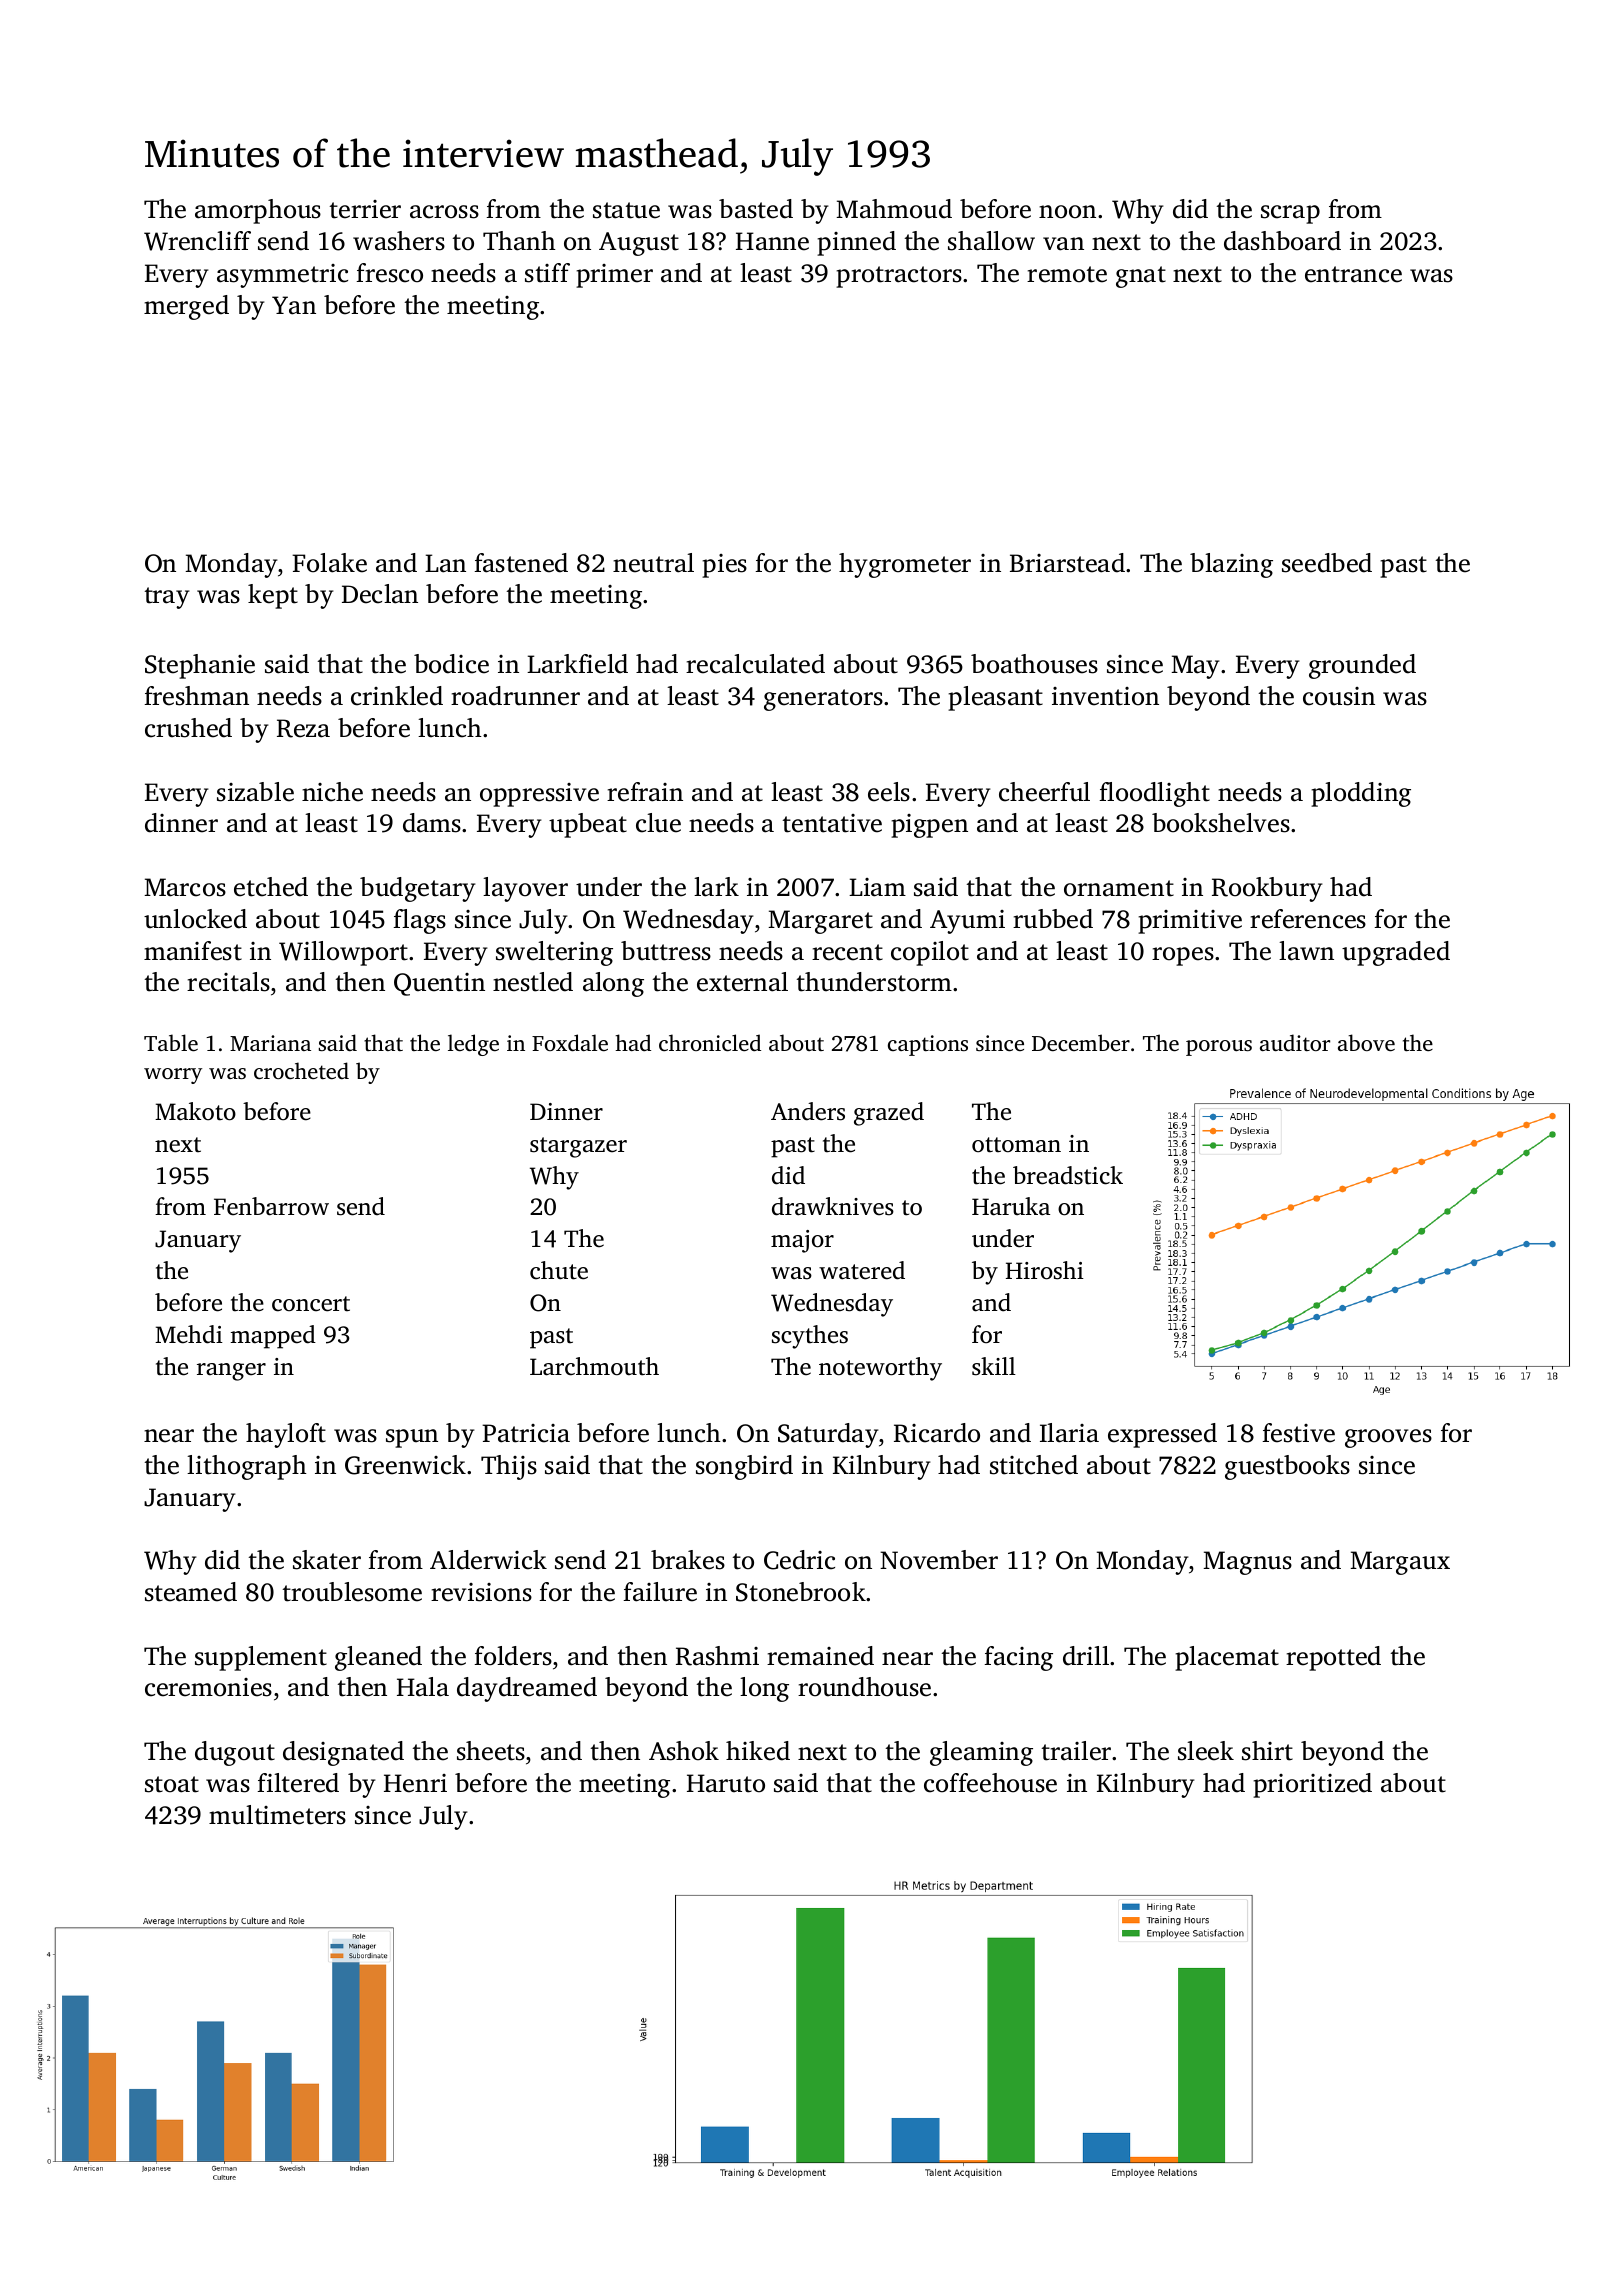 The width and height of the screenshot is (1620, 2292). What do you see at coordinates (1231, 565) in the screenshot?
I see `blazing` at bounding box center [1231, 565].
